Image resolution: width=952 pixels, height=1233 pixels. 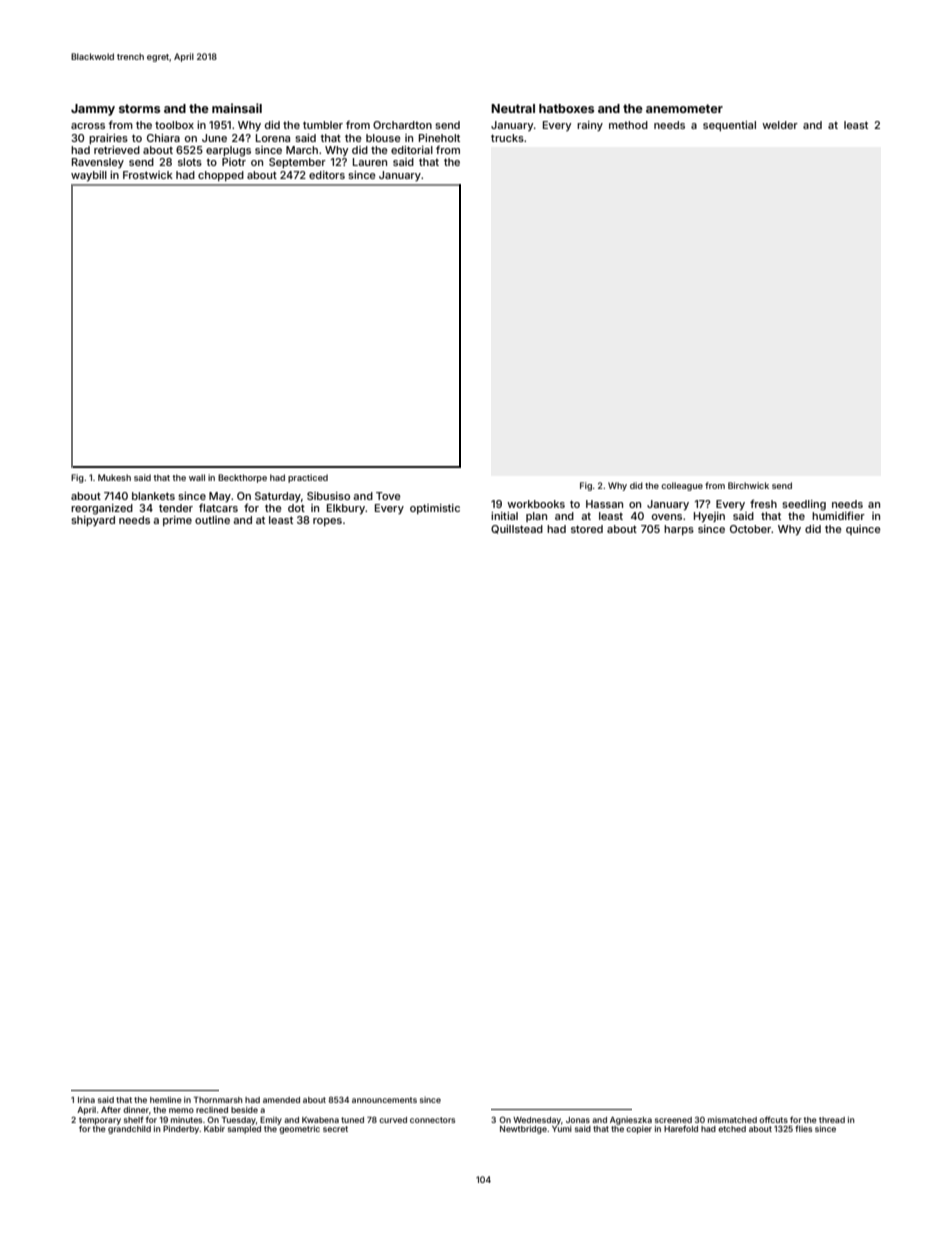 What do you see at coordinates (780, 125) in the page?
I see `welder` at bounding box center [780, 125].
